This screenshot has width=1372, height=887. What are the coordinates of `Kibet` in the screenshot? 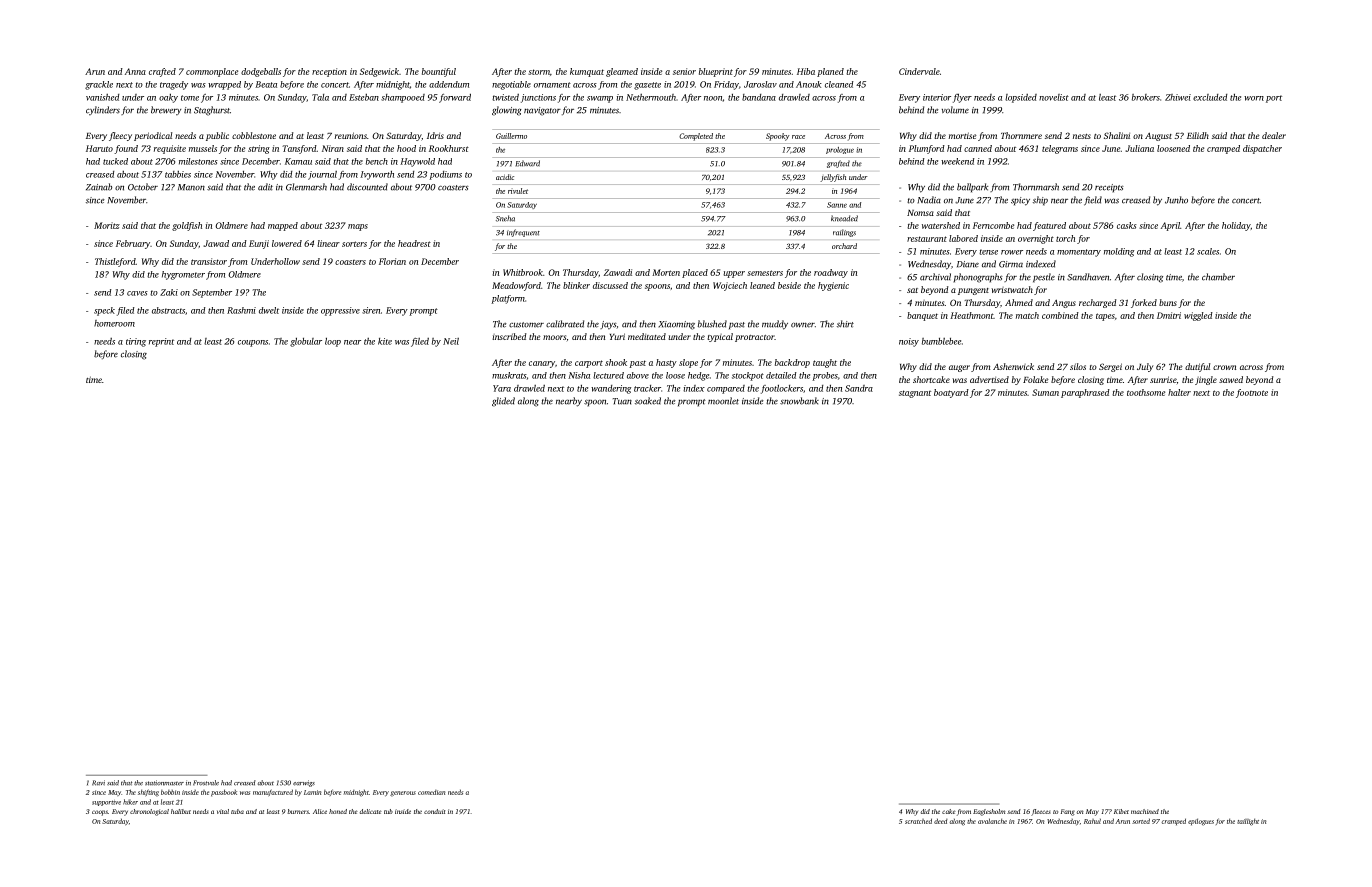 It's located at (1121, 811).
